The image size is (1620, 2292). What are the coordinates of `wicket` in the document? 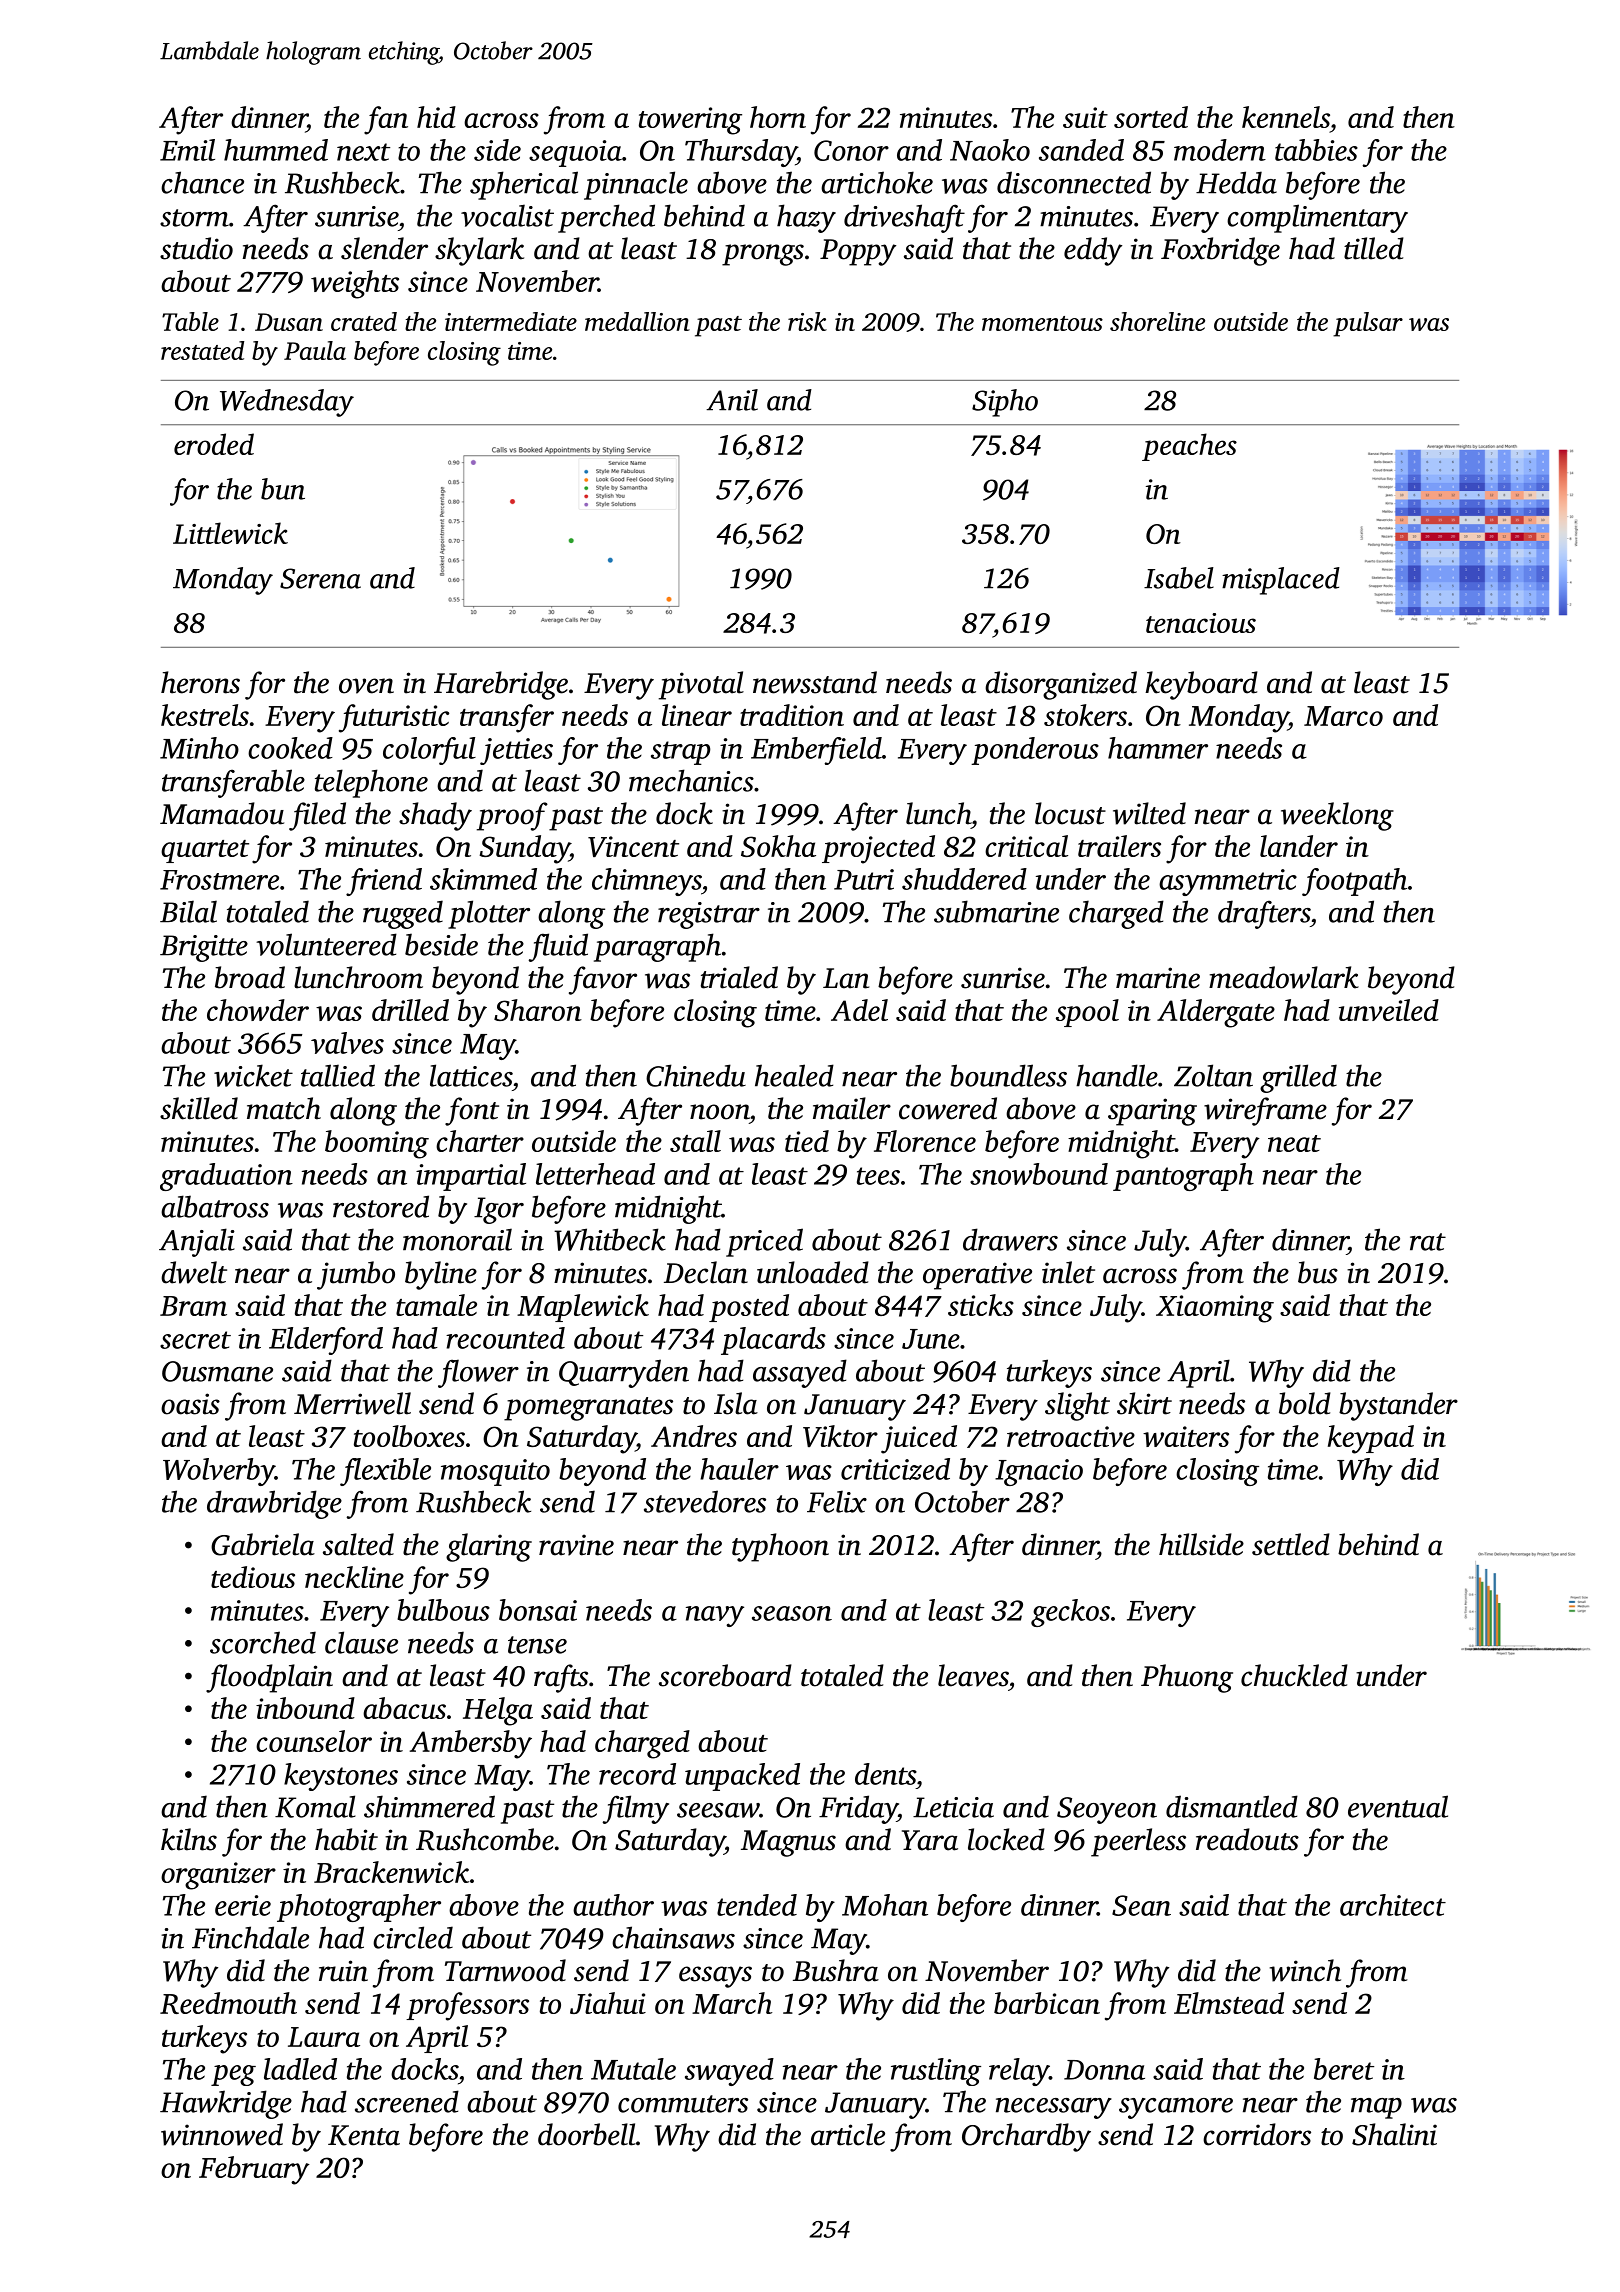 It's located at (253, 1075).
